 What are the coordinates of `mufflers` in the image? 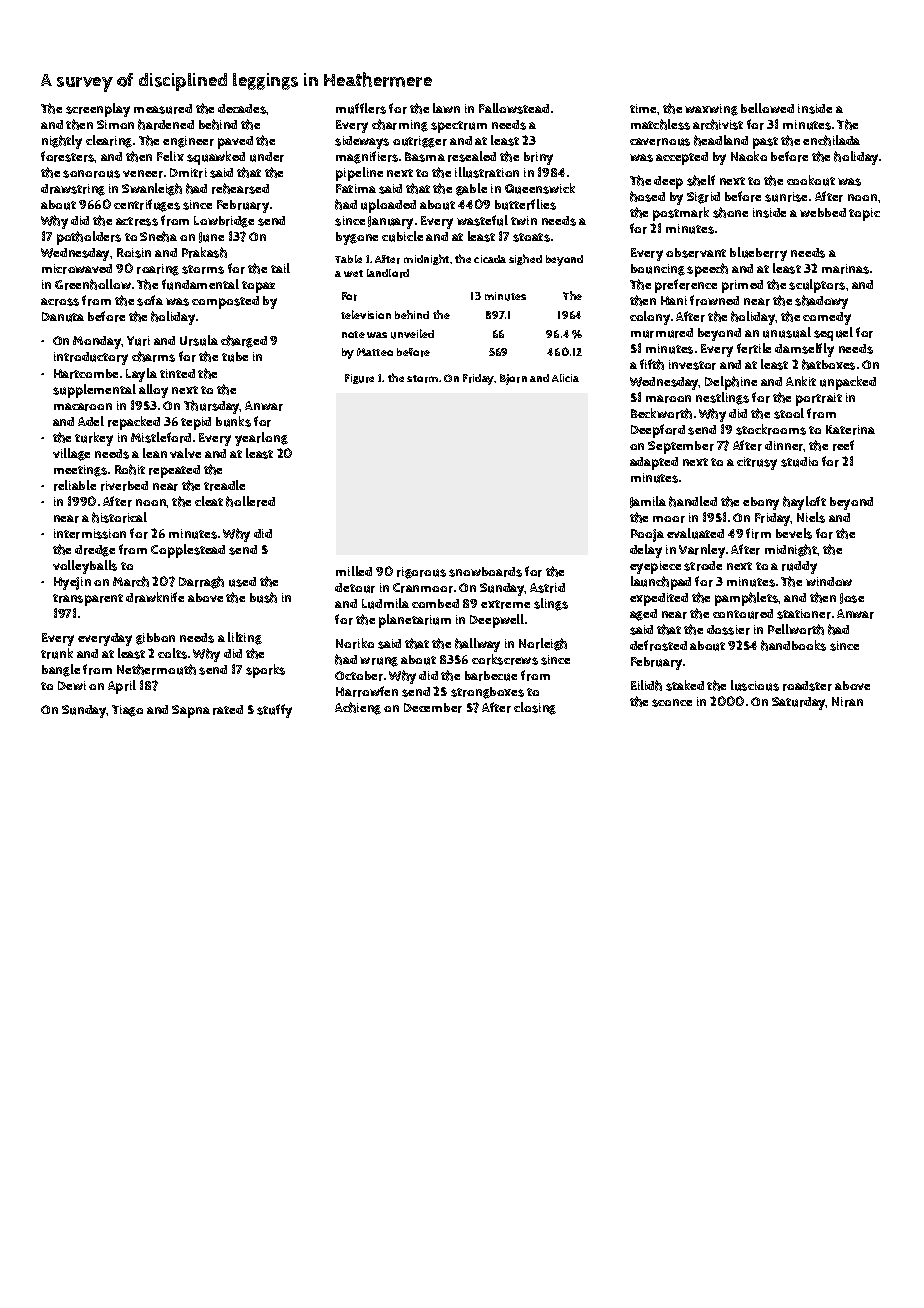 It's located at (361, 108).
